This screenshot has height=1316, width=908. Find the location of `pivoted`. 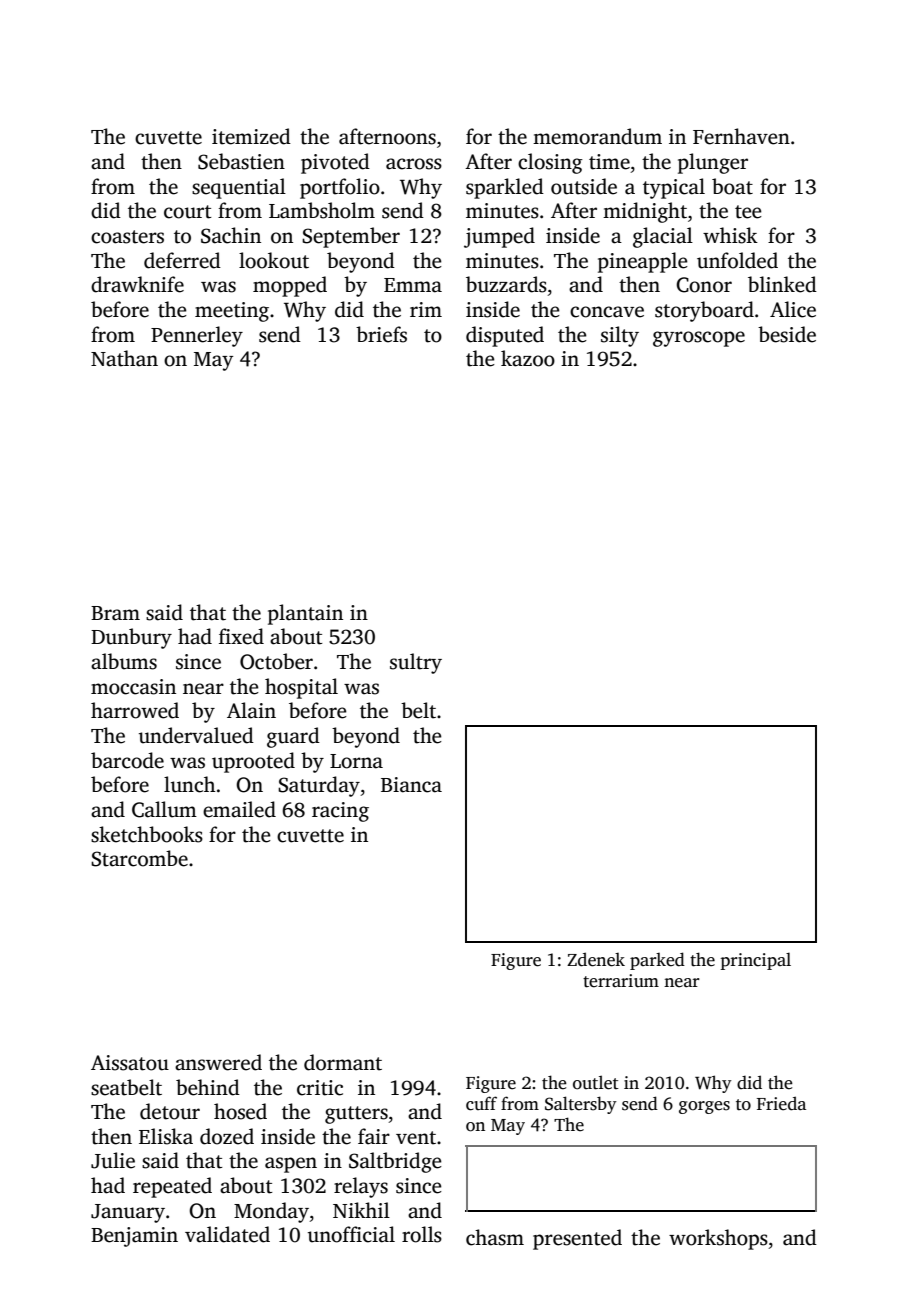

pivoted is located at coordinates (335, 163).
